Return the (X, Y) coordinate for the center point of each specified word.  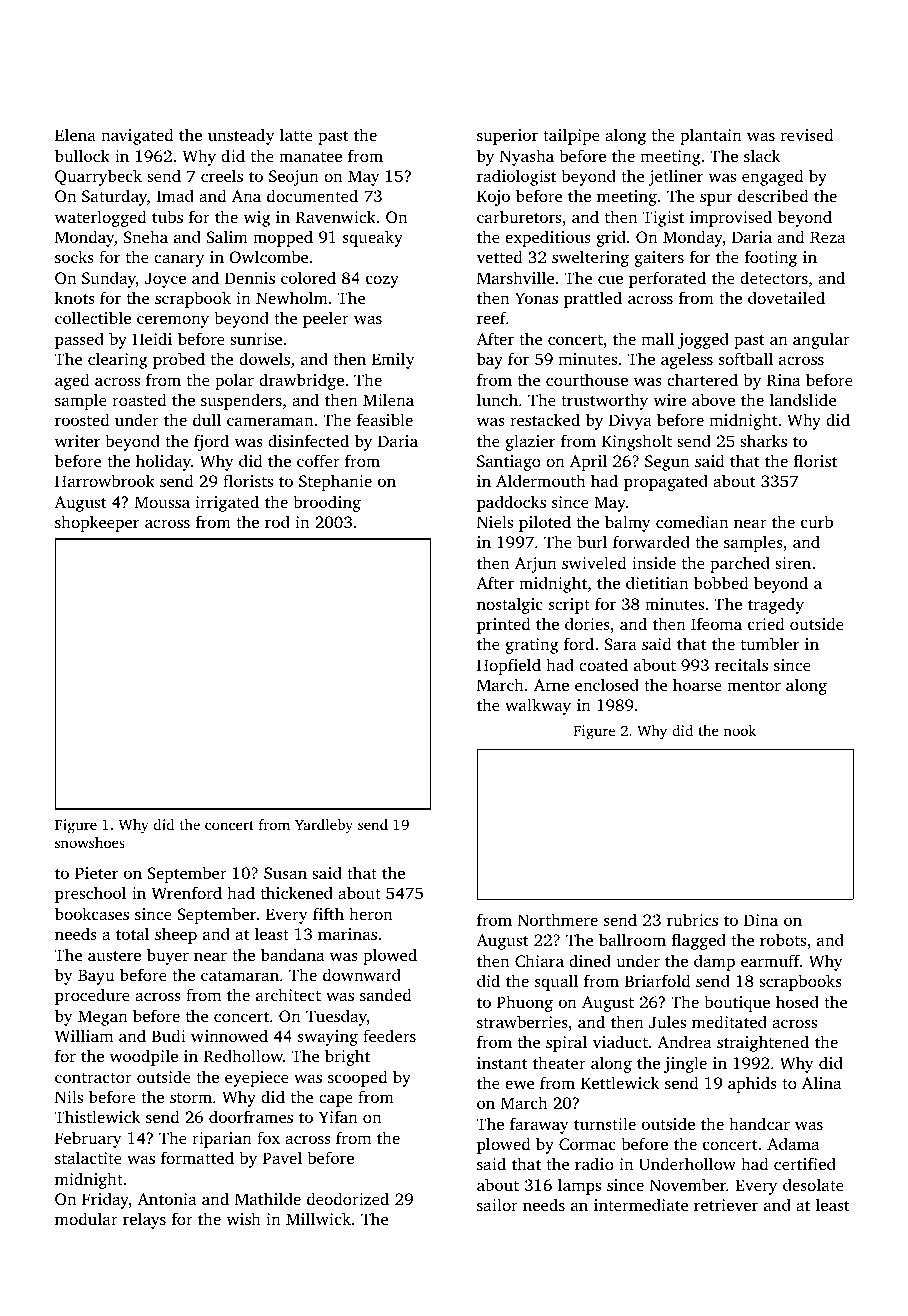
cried (766, 623)
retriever (726, 1205)
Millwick (318, 1218)
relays (144, 1220)
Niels (495, 521)
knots (75, 297)
